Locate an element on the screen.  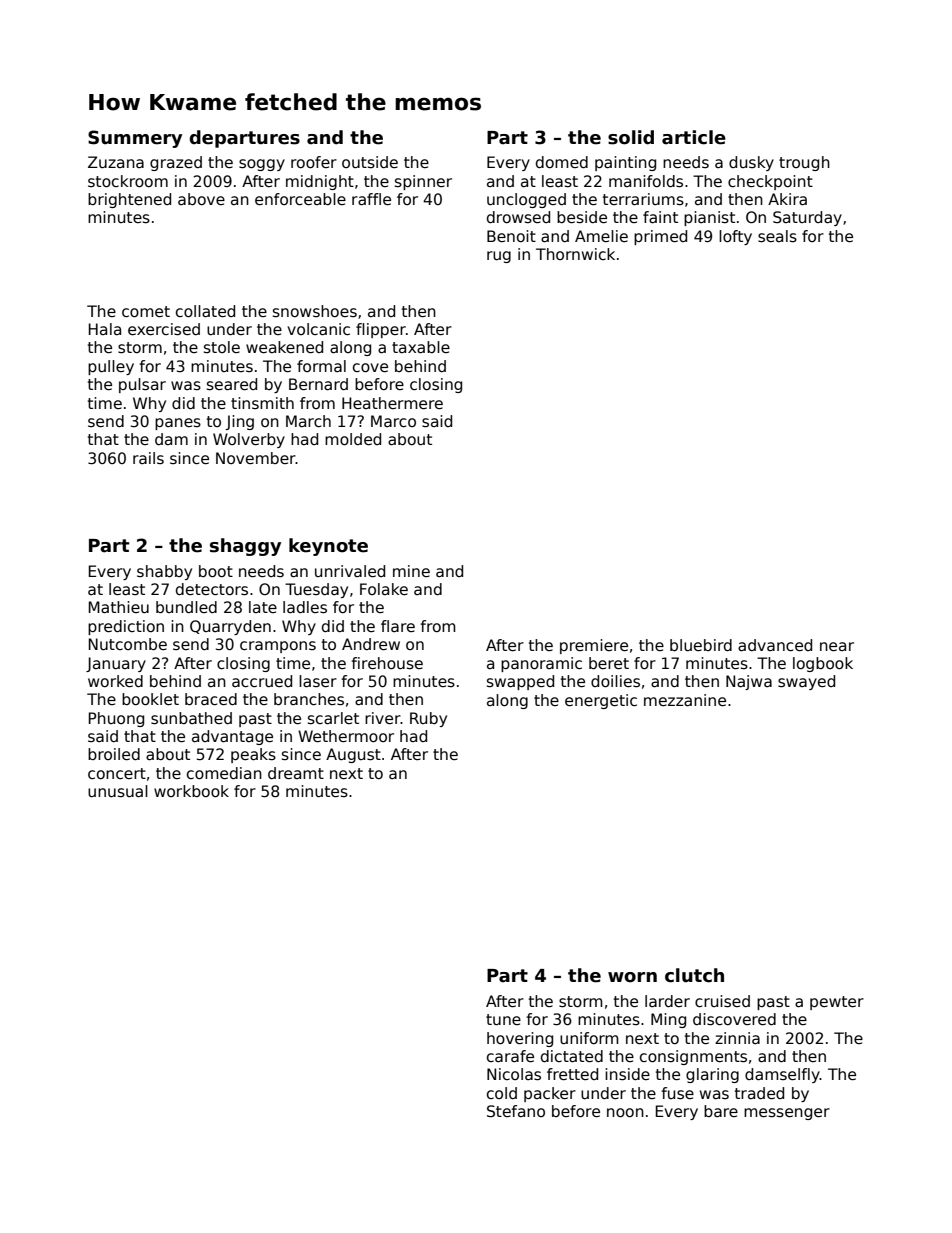
checkpoint is located at coordinates (770, 182).
